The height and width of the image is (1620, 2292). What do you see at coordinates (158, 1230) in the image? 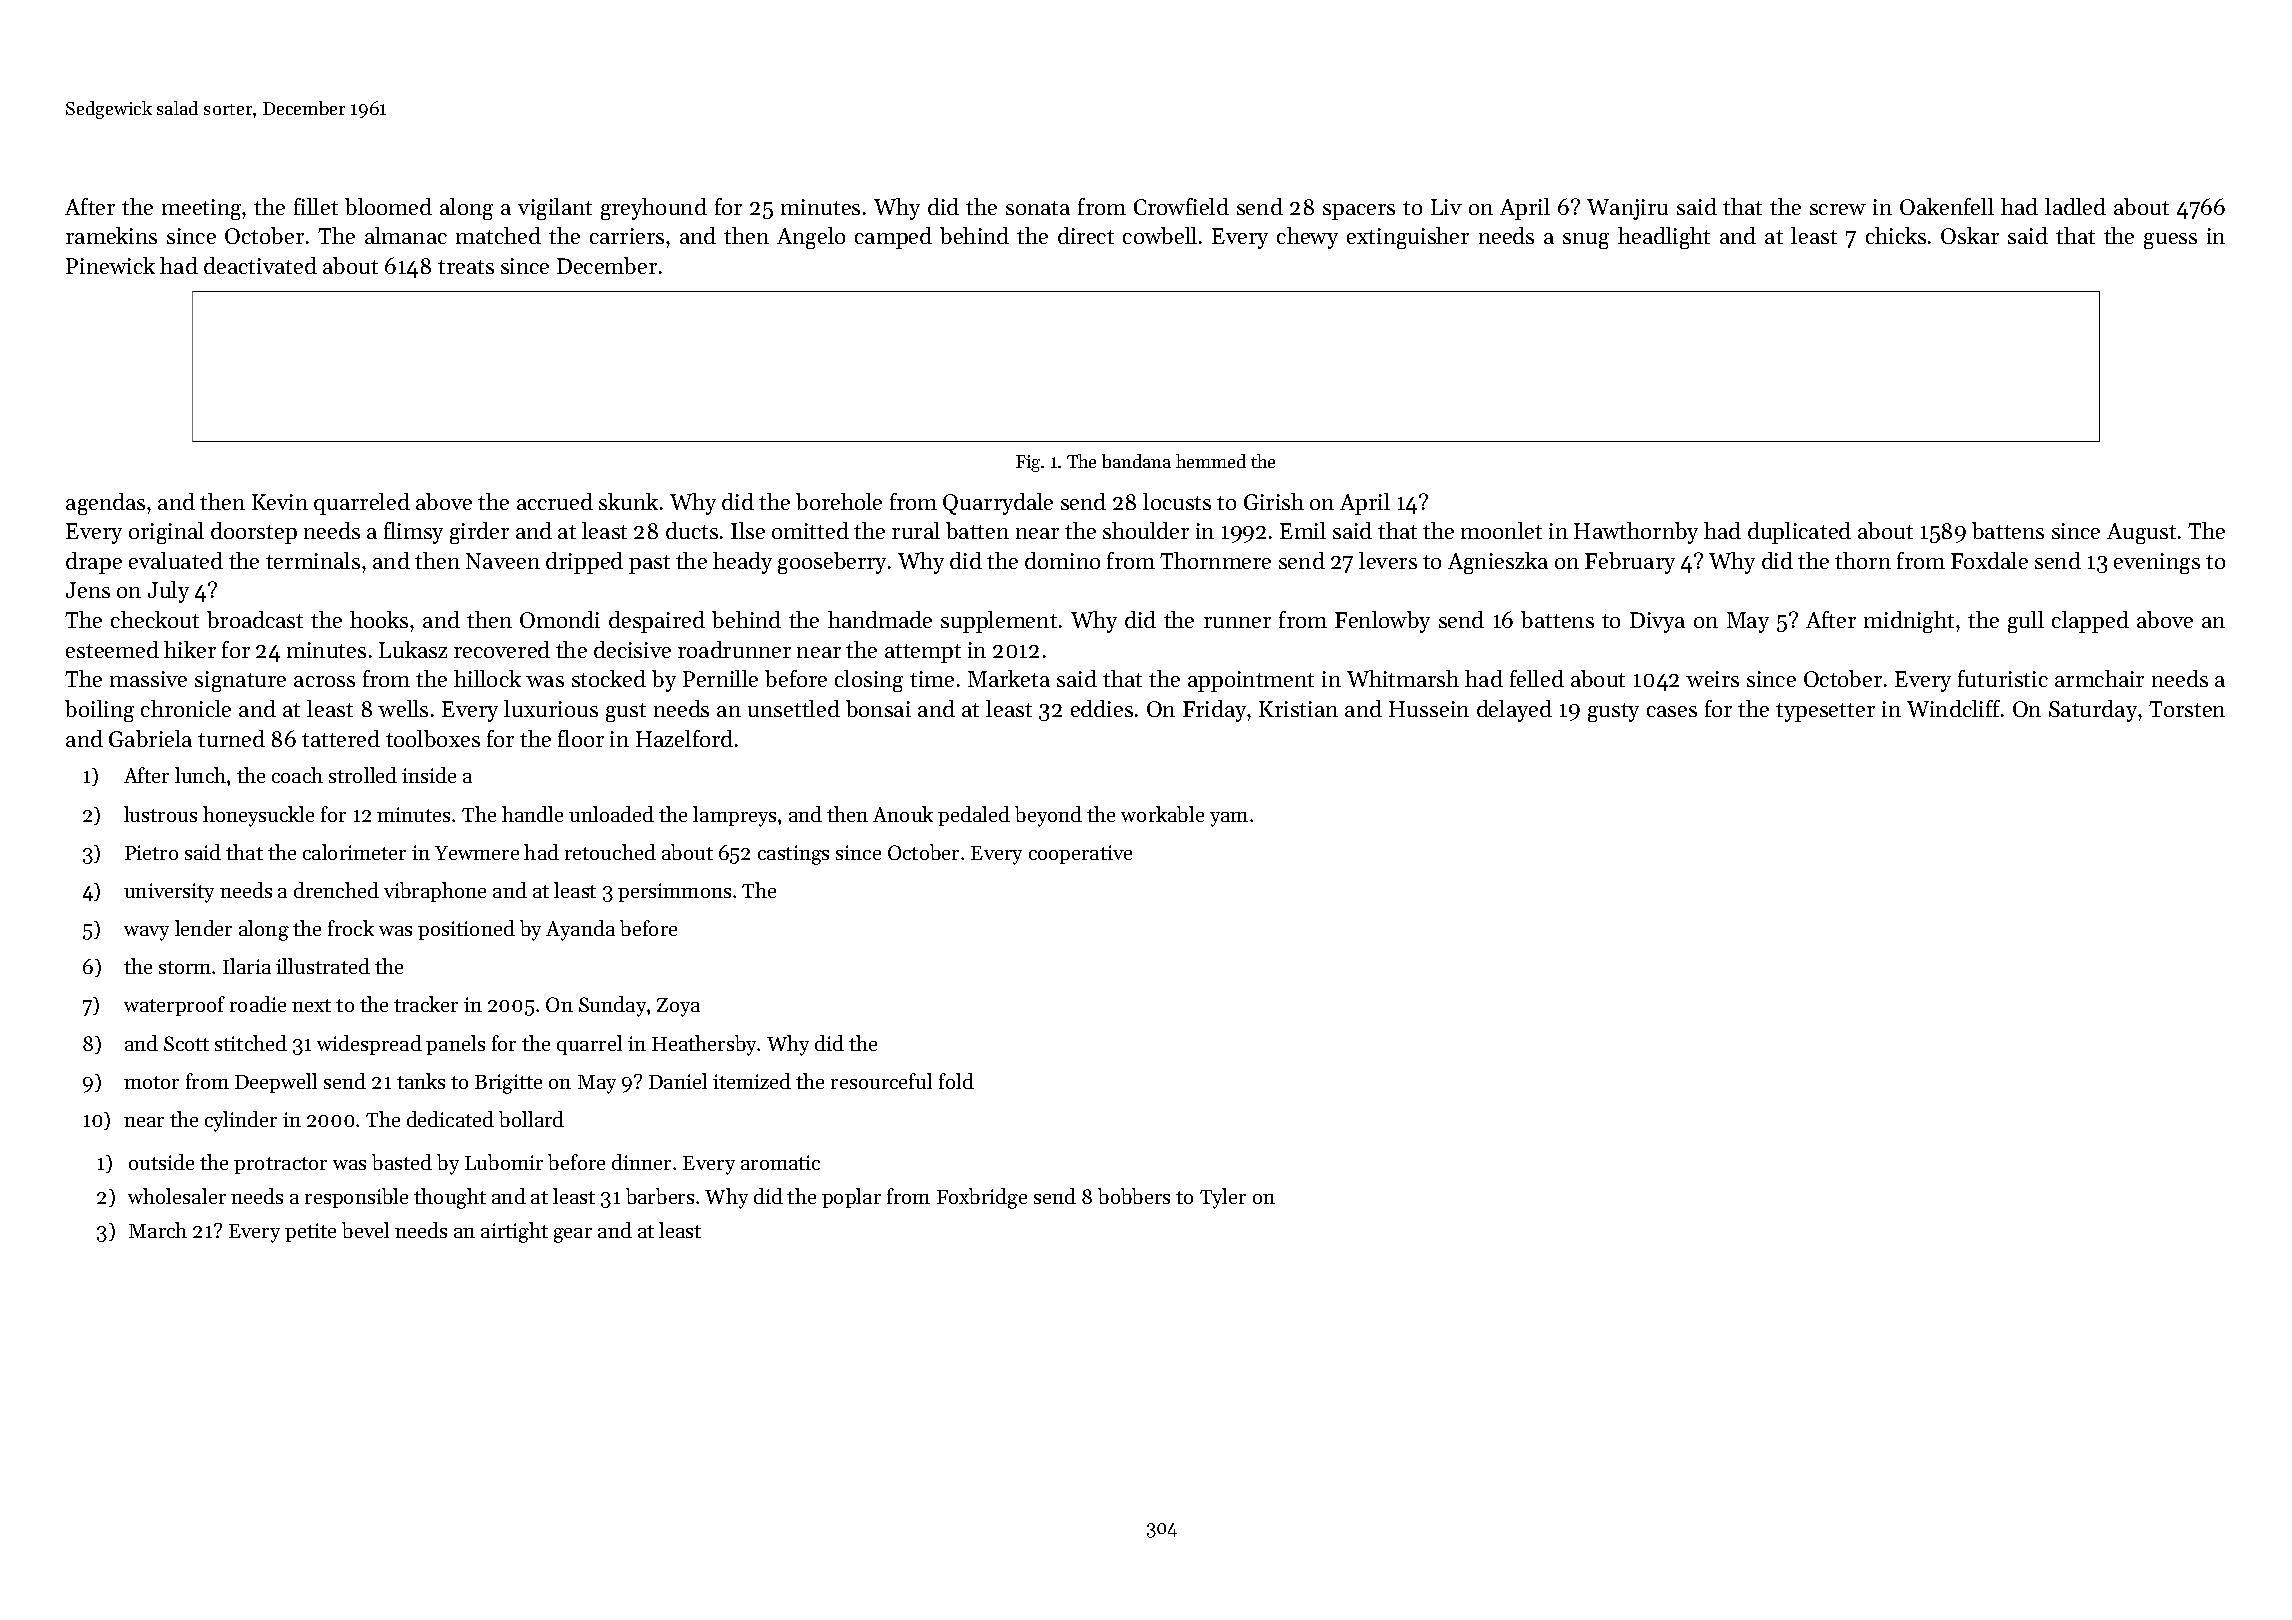
I see `March` at bounding box center [158, 1230].
